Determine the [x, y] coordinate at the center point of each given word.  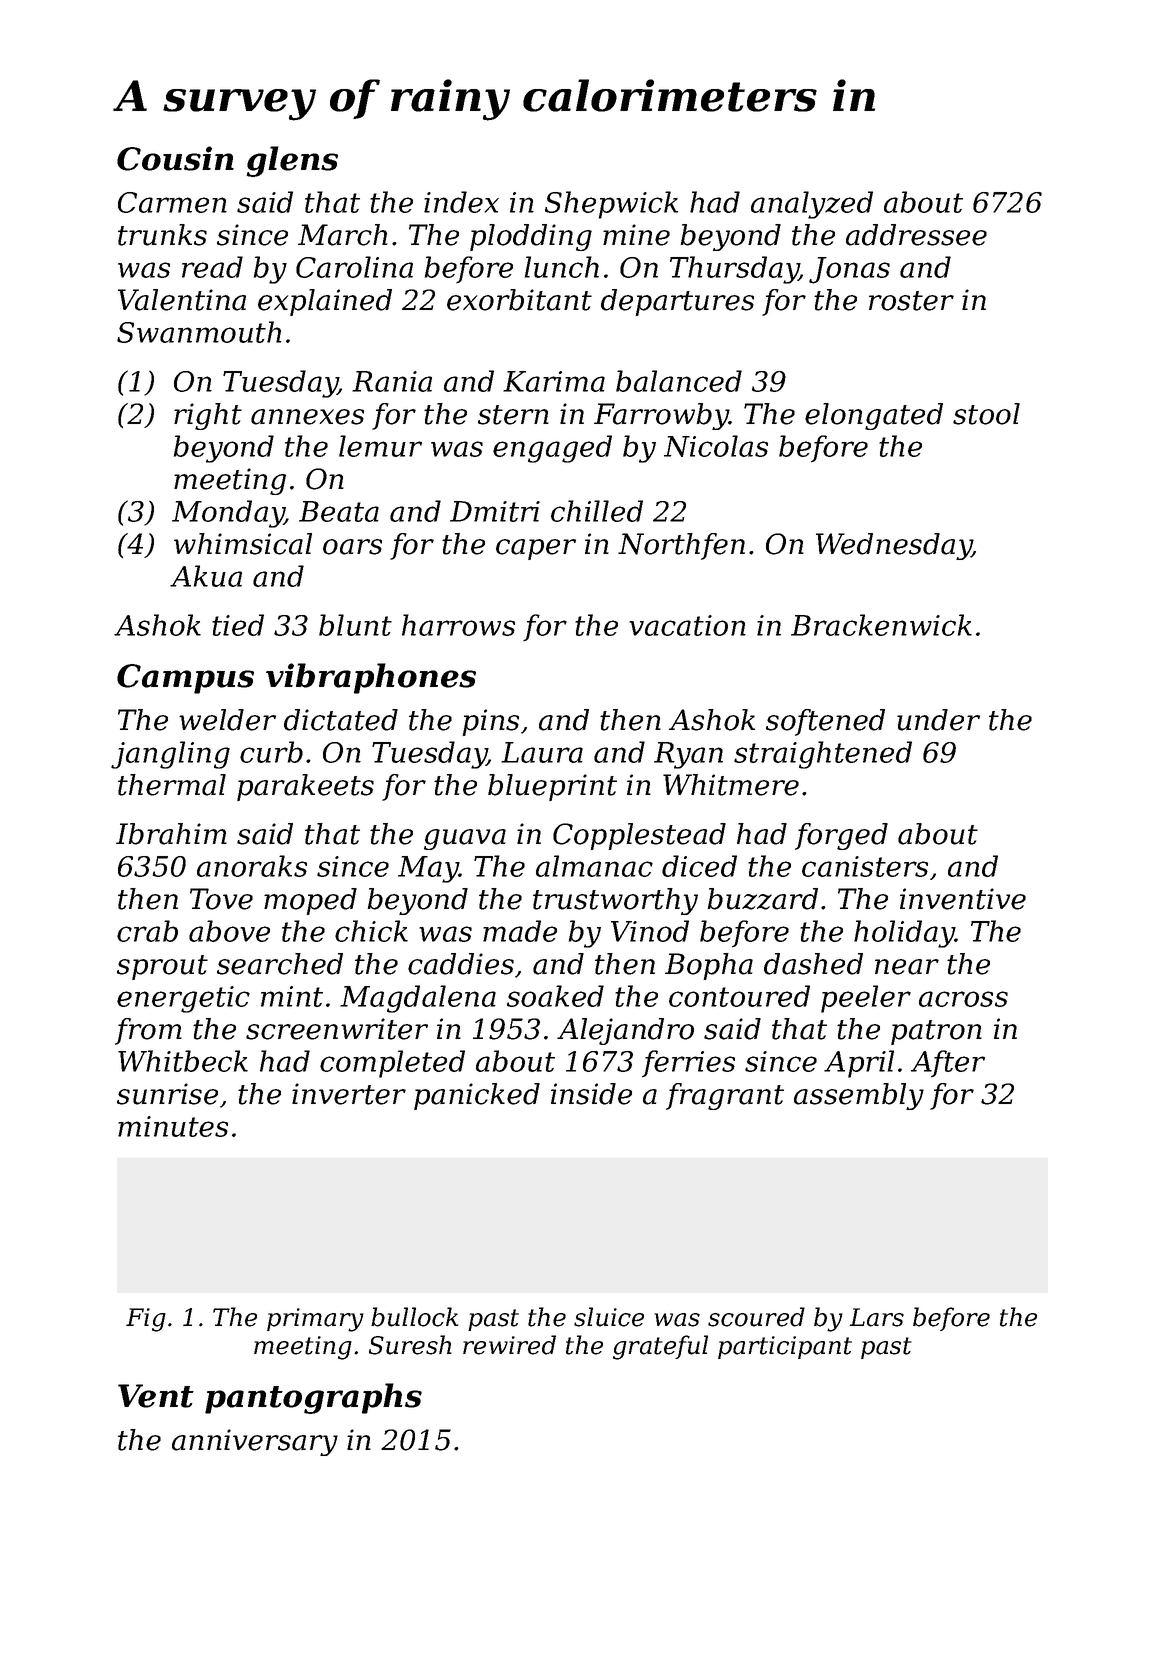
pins [490, 722]
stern [513, 415]
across [963, 999]
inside [591, 1094]
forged [841, 836]
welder [227, 720]
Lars [876, 1317]
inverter [349, 1094]
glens [292, 161]
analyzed [812, 205]
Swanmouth [199, 332]
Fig [146, 1320]
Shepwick [611, 205]
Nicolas [716, 446]
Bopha [709, 966]
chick [371, 931]
